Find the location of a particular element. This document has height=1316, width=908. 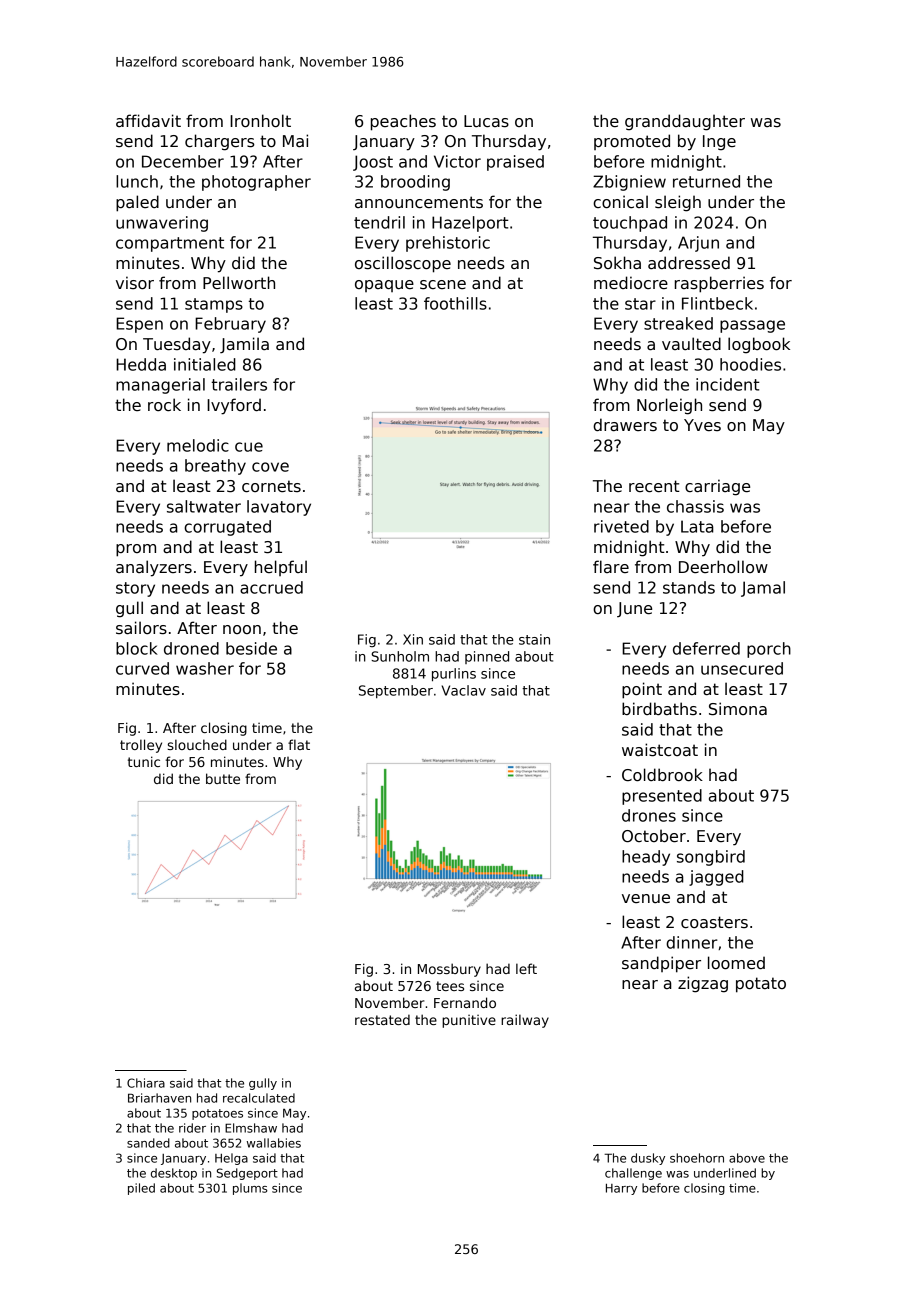

hoodies is located at coordinates (750, 364).
